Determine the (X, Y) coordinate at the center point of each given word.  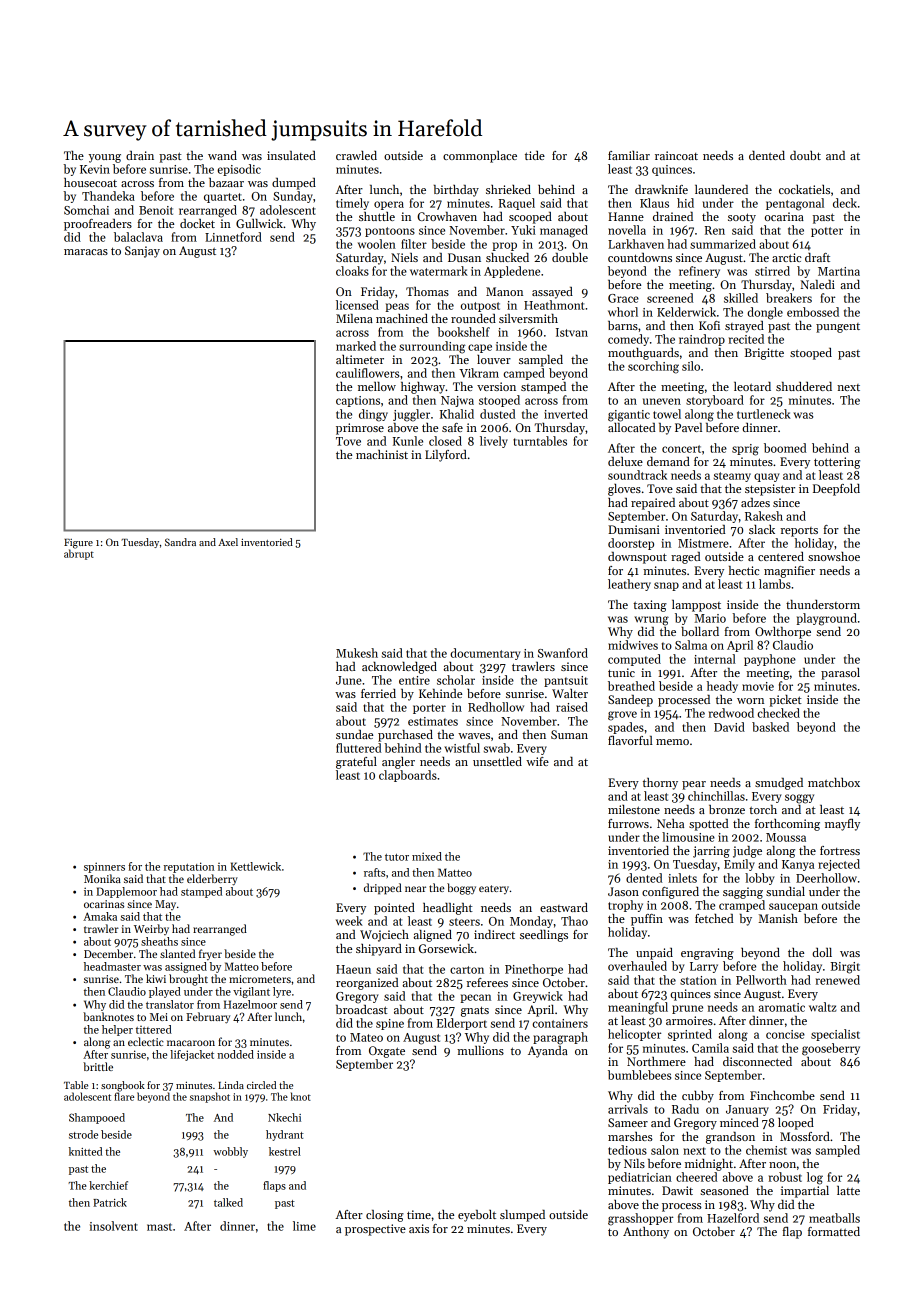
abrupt (79, 554)
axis (419, 1228)
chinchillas (716, 796)
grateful (356, 763)
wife (537, 761)
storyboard (715, 401)
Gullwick (259, 223)
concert (681, 449)
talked (228, 1202)
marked (356, 346)
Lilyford (446, 456)
